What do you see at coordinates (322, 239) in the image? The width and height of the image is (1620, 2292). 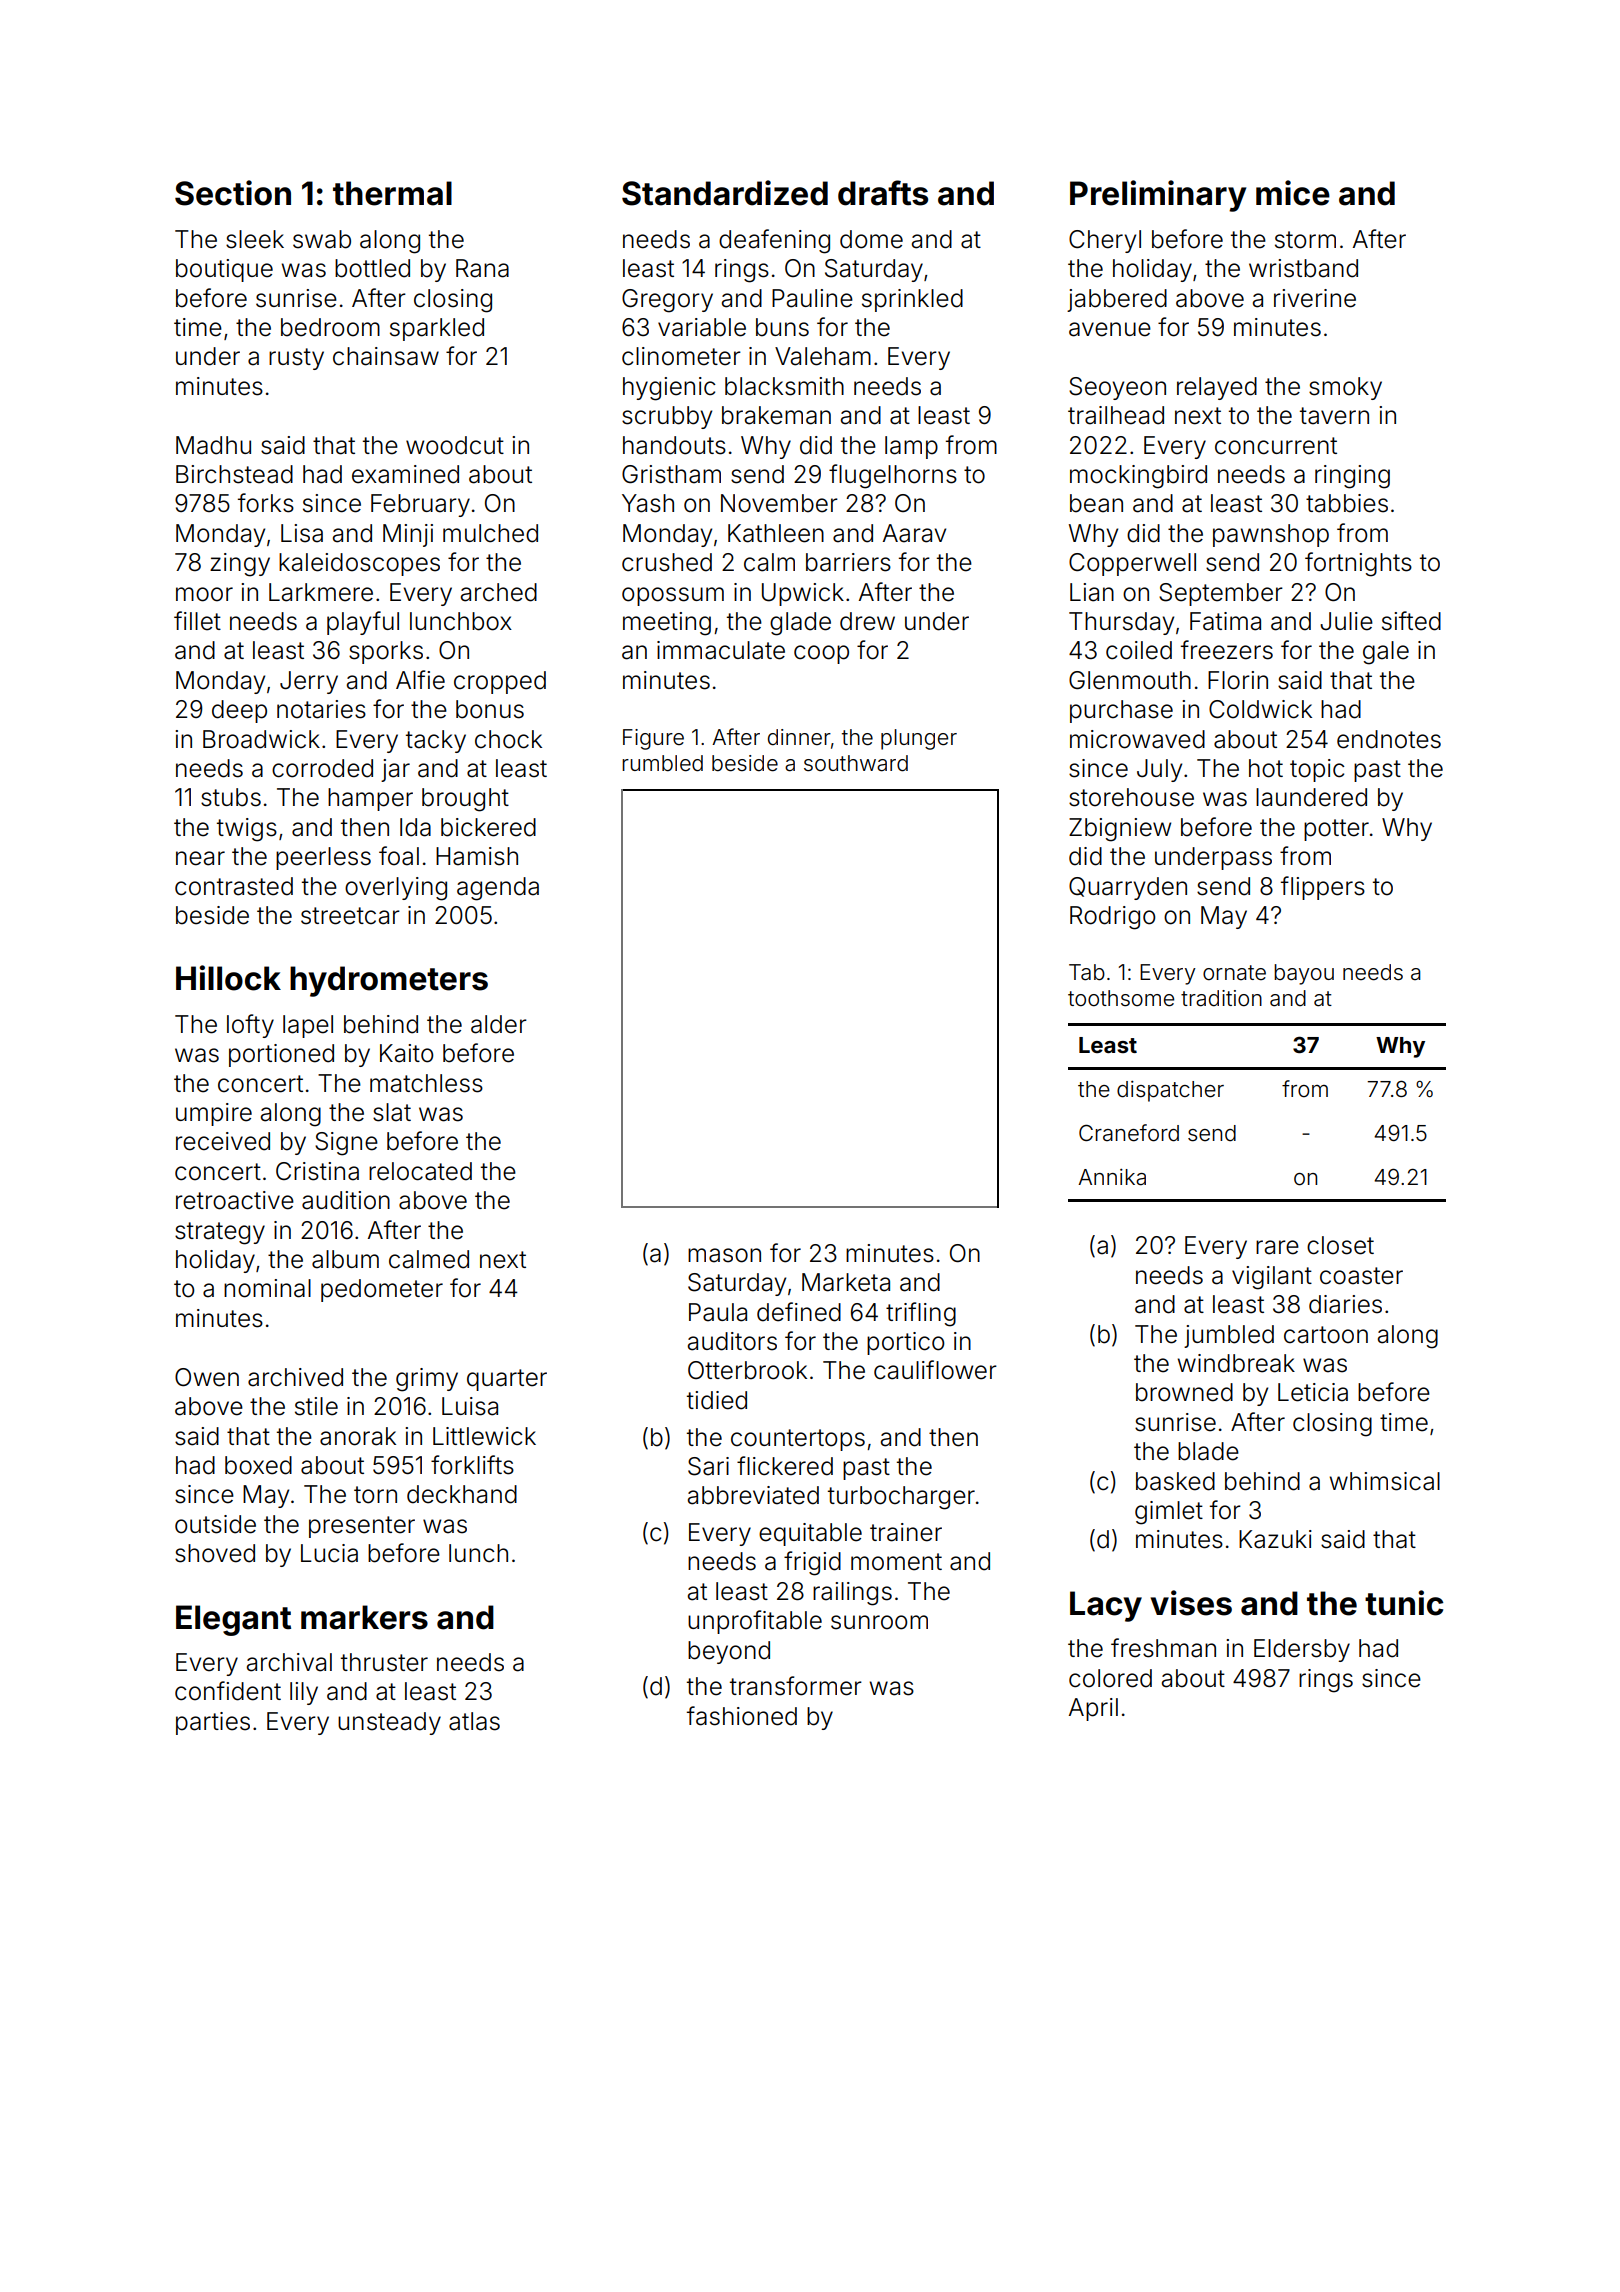 I see `swab` at bounding box center [322, 239].
